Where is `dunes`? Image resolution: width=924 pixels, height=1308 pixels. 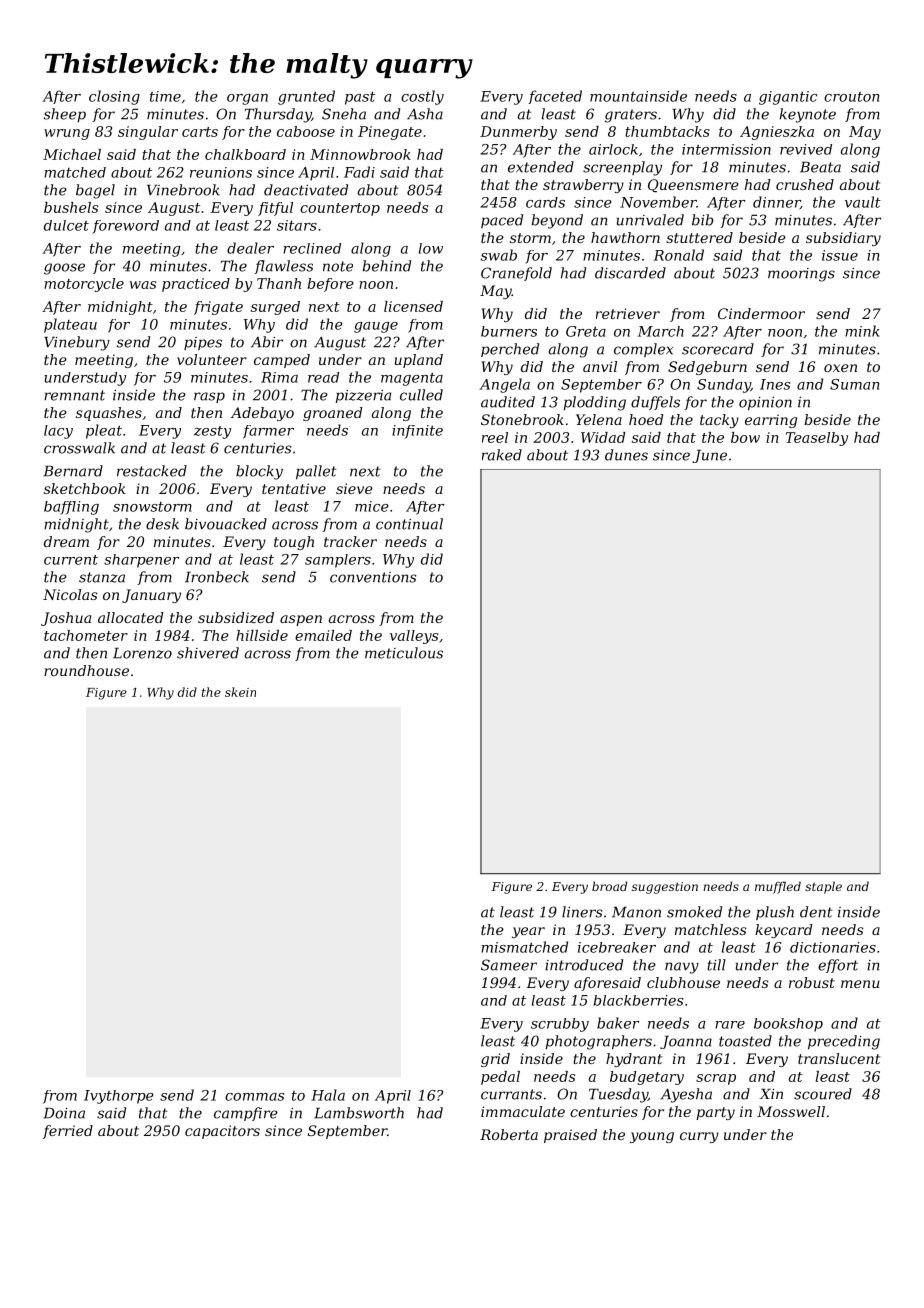 dunes is located at coordinates (626, 455).
